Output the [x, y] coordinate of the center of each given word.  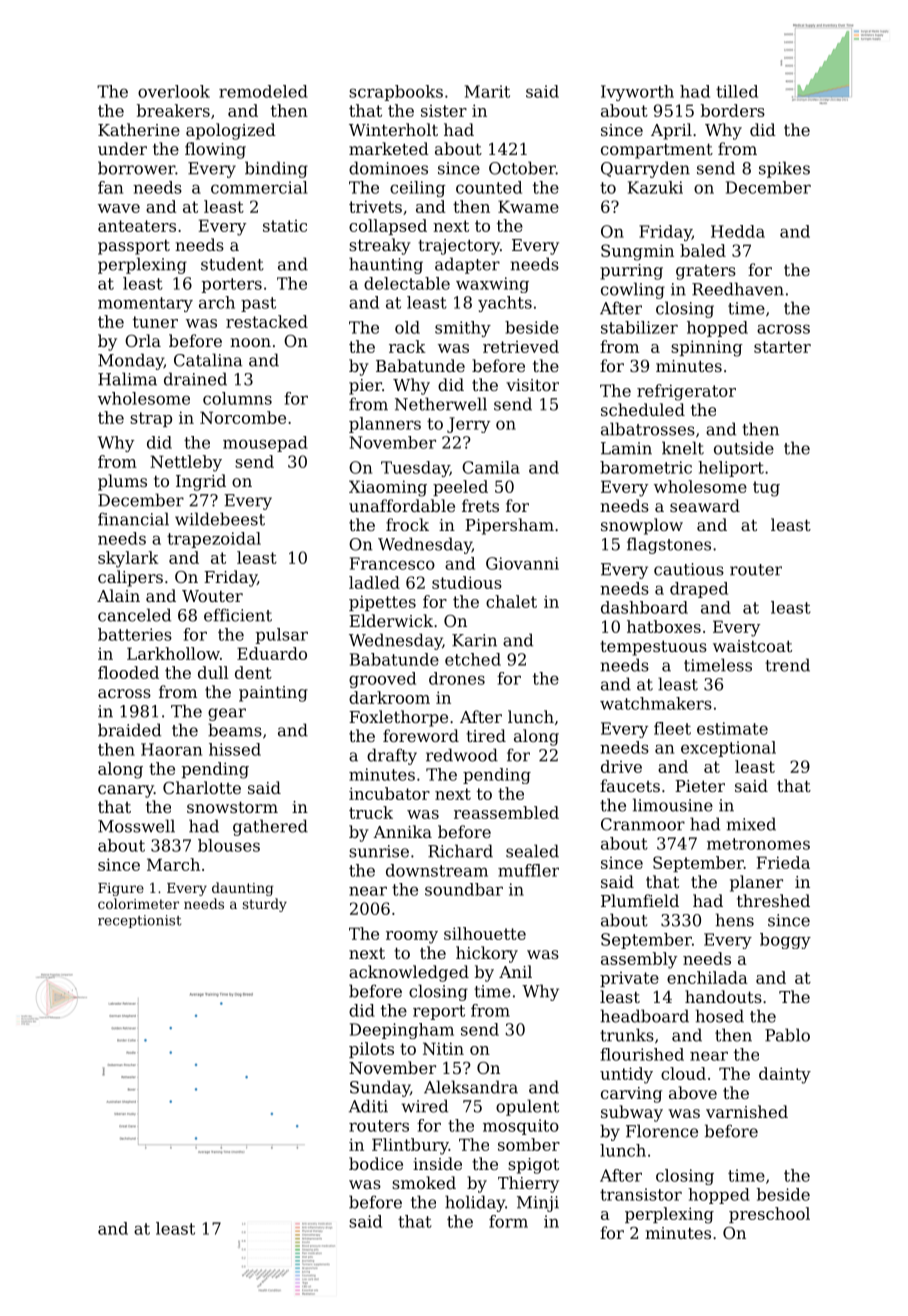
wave [119, 208]
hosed [720, 1016]
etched [473, 659]
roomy [412, 937]
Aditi [368, 1106]
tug [766, 489]
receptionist [139, 921]
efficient [238, 615]
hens [735, 920]
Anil [515, 971]
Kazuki [655, 187]
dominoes [388, 168]
